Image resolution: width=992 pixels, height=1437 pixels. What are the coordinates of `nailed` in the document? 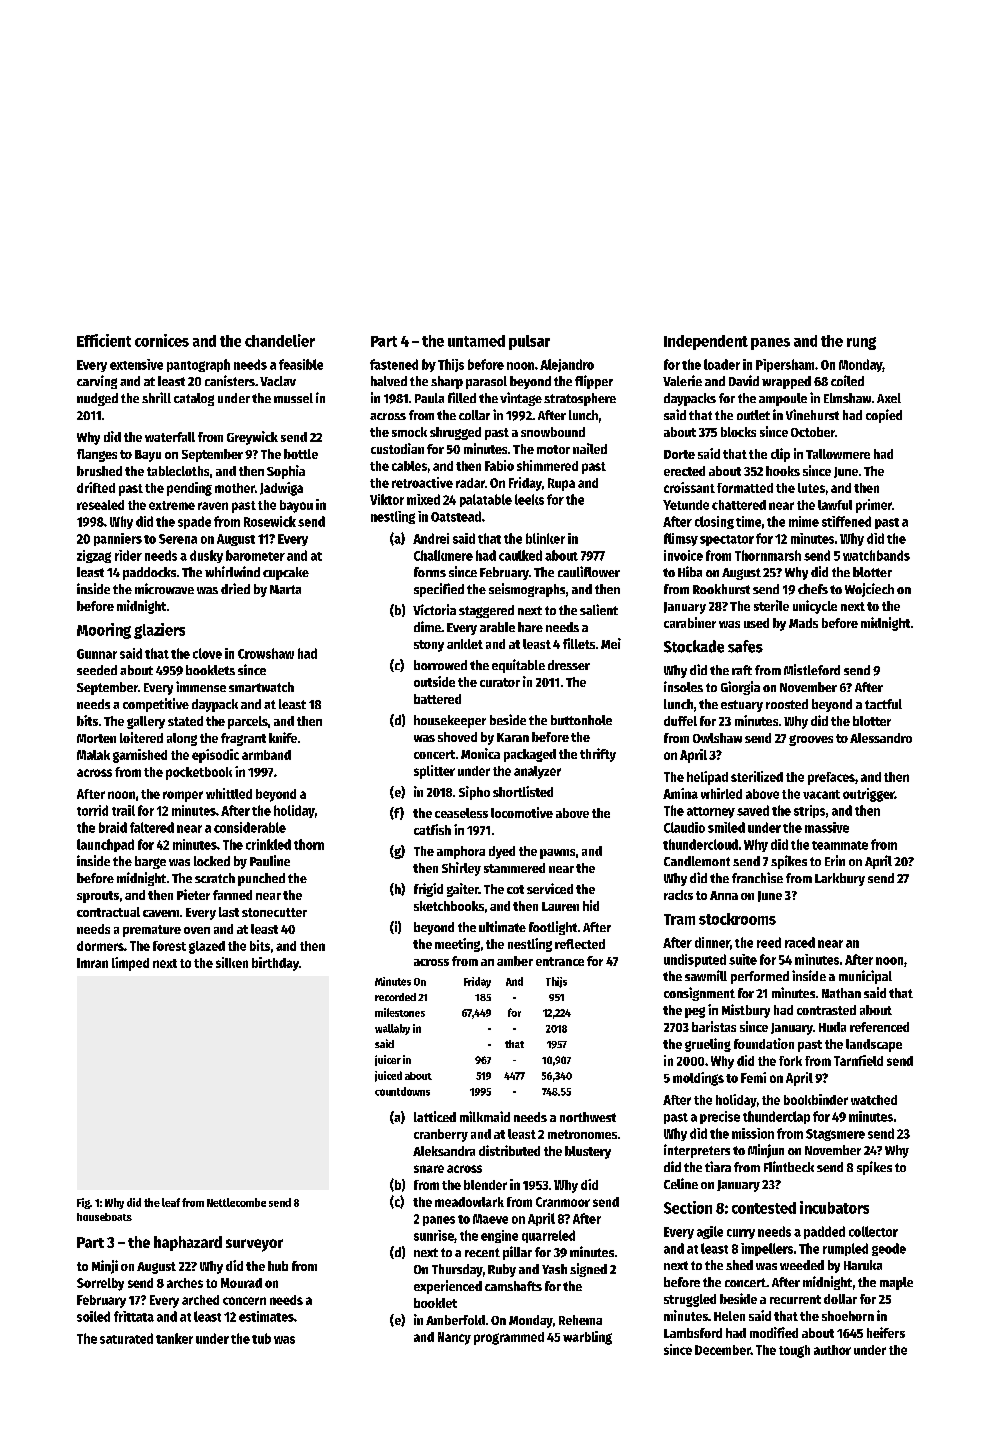 It's located at (590, 448).
